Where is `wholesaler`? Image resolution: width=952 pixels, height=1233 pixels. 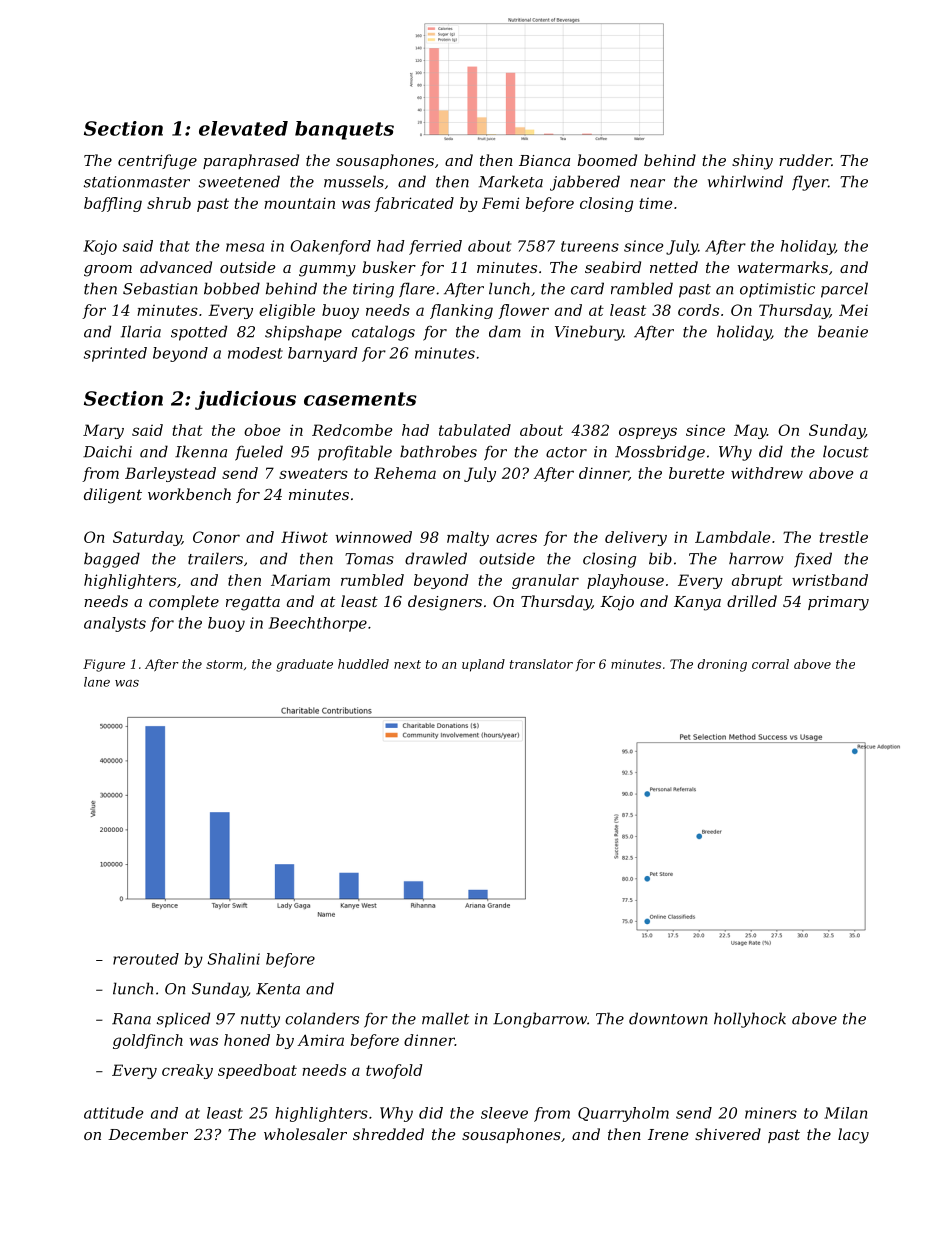 wholesaler is located at coordinates (305, 1134).
